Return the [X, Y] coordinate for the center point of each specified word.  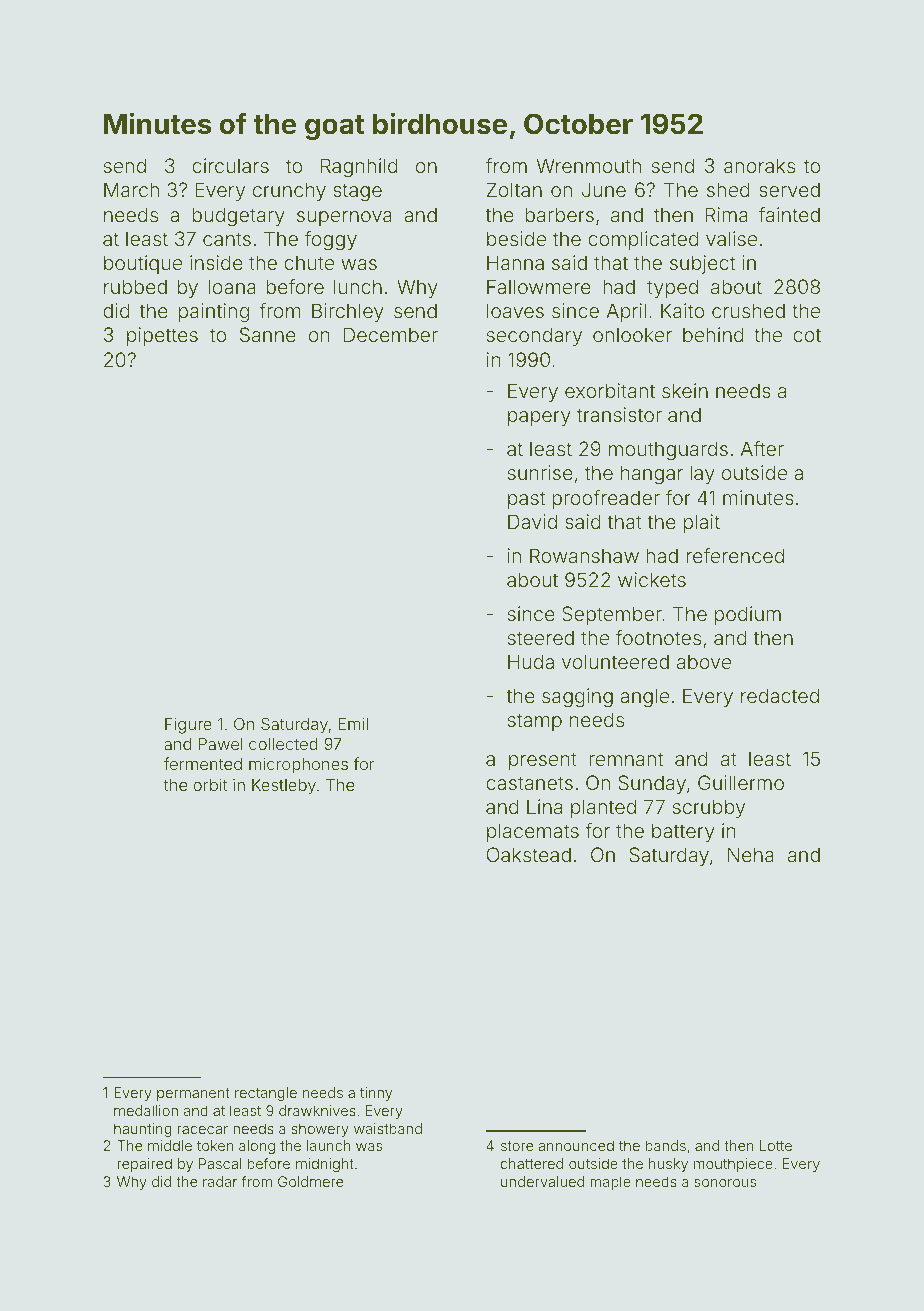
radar [220, 1181]
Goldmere [310, 1181]
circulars [230, 165]
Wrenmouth [589, 165]
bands [665, 1145]
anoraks [759, 165]
